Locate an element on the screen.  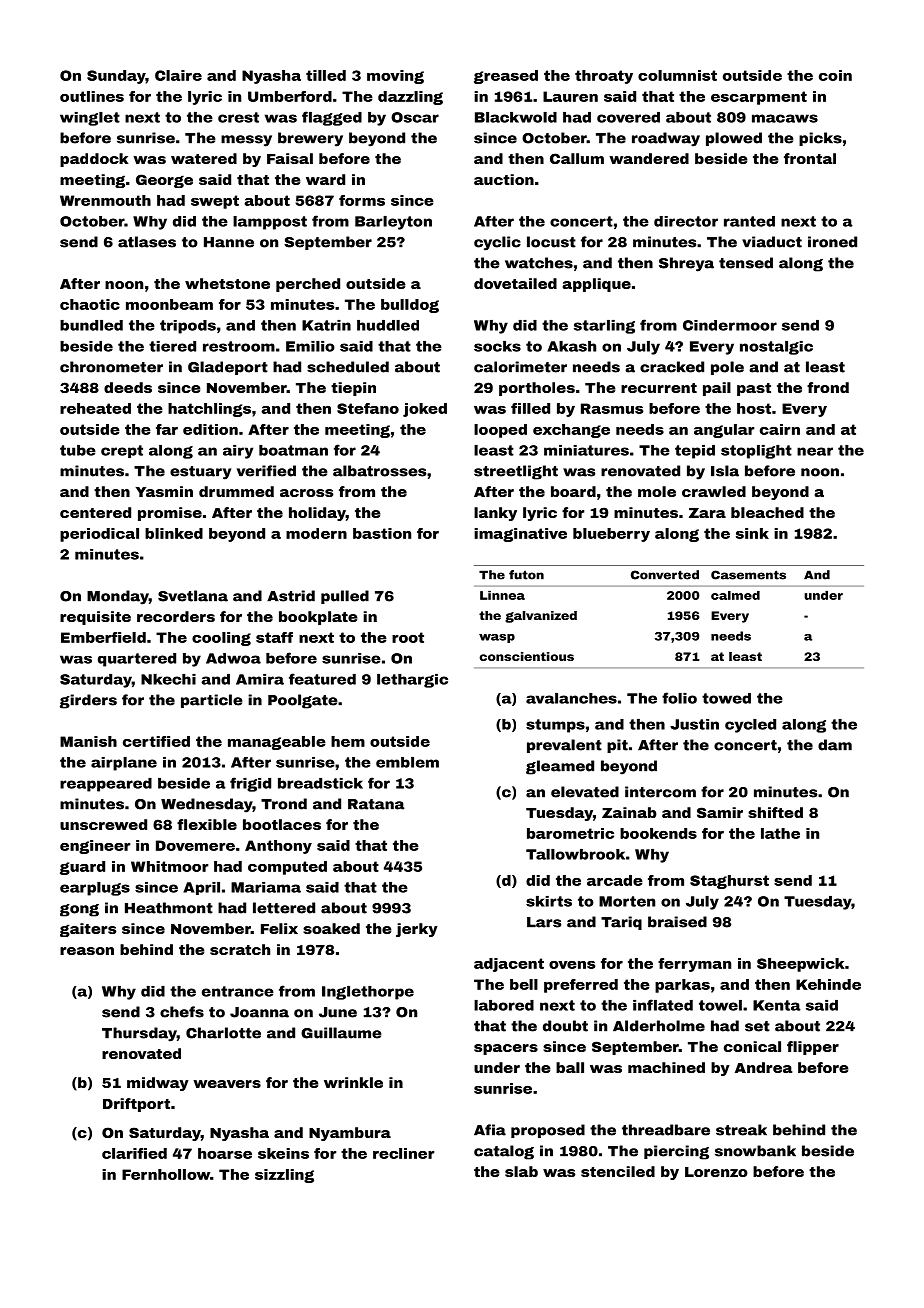
moving is located at coordinates (395, 77).
